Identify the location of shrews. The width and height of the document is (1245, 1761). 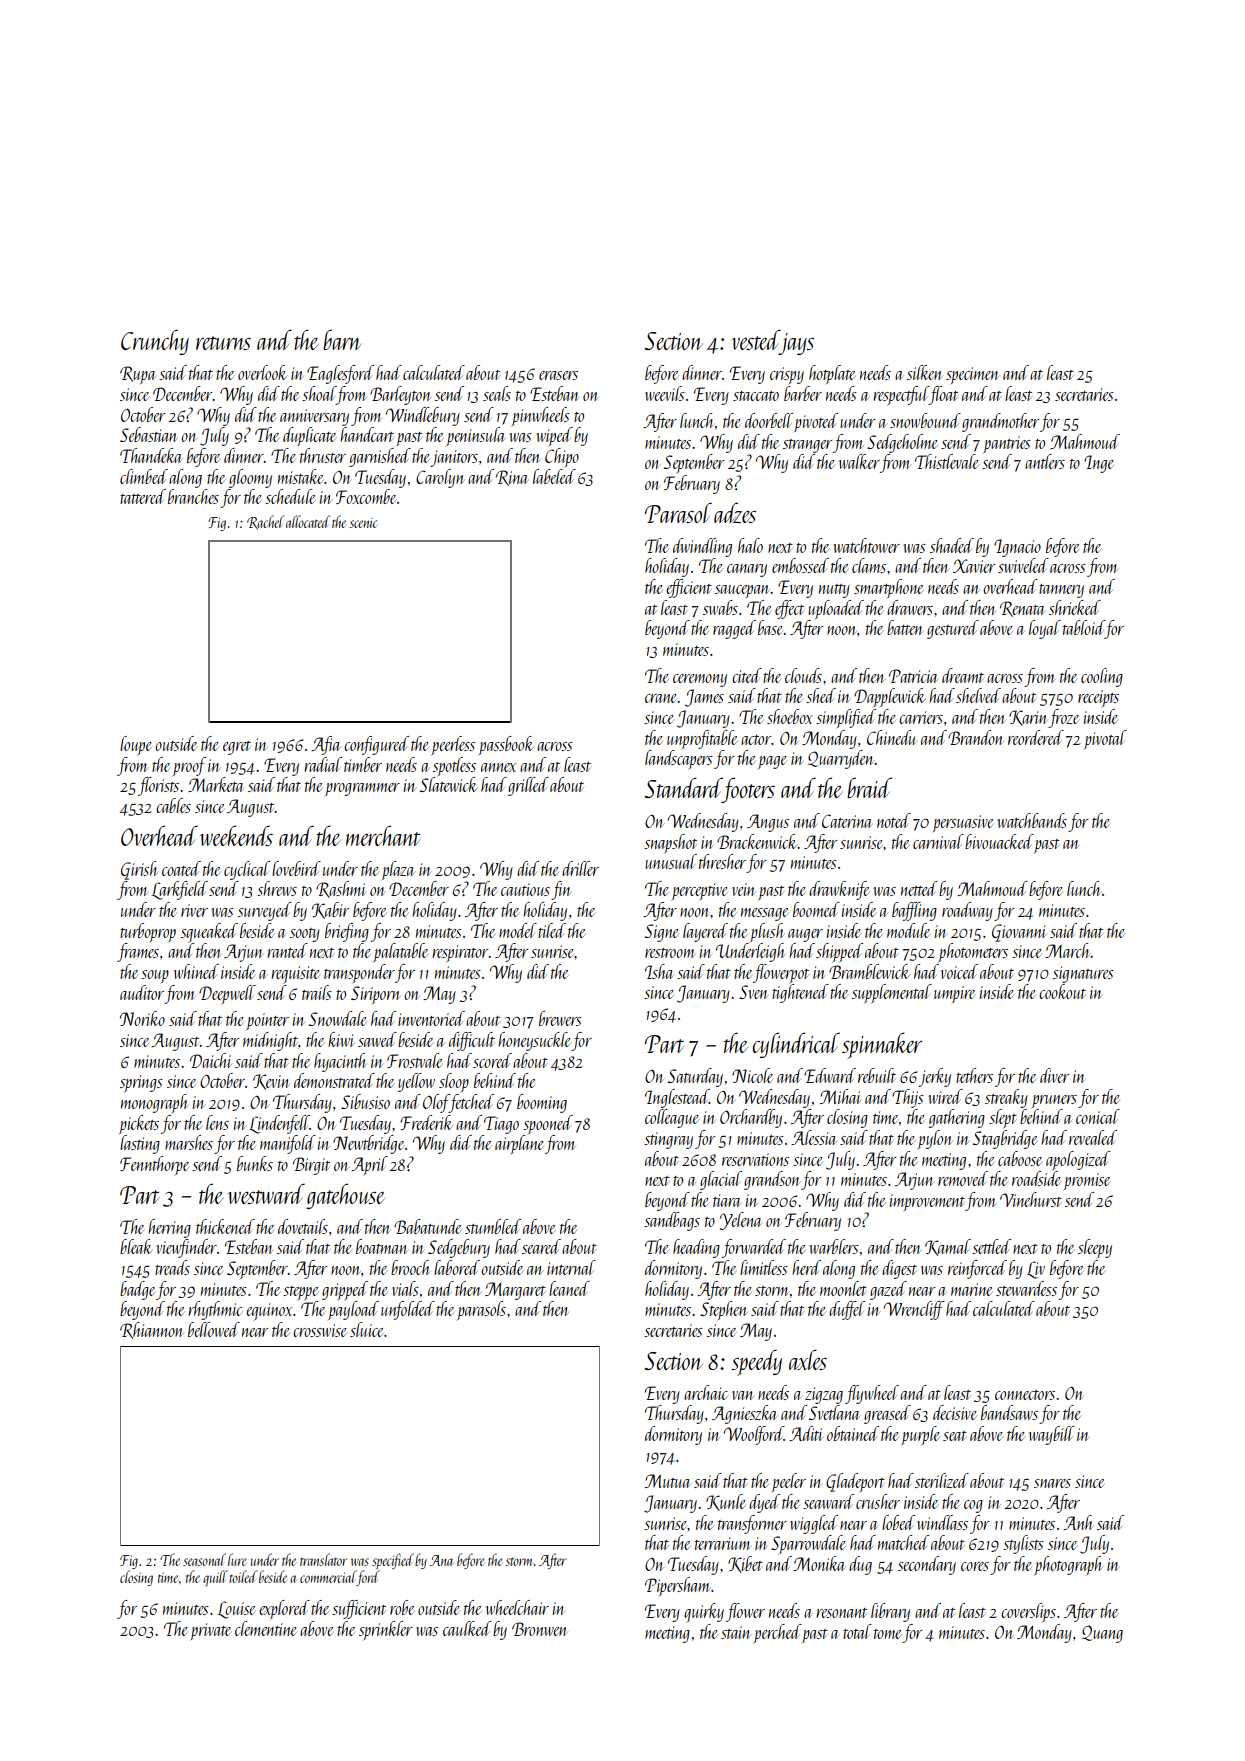
(277, 888).
